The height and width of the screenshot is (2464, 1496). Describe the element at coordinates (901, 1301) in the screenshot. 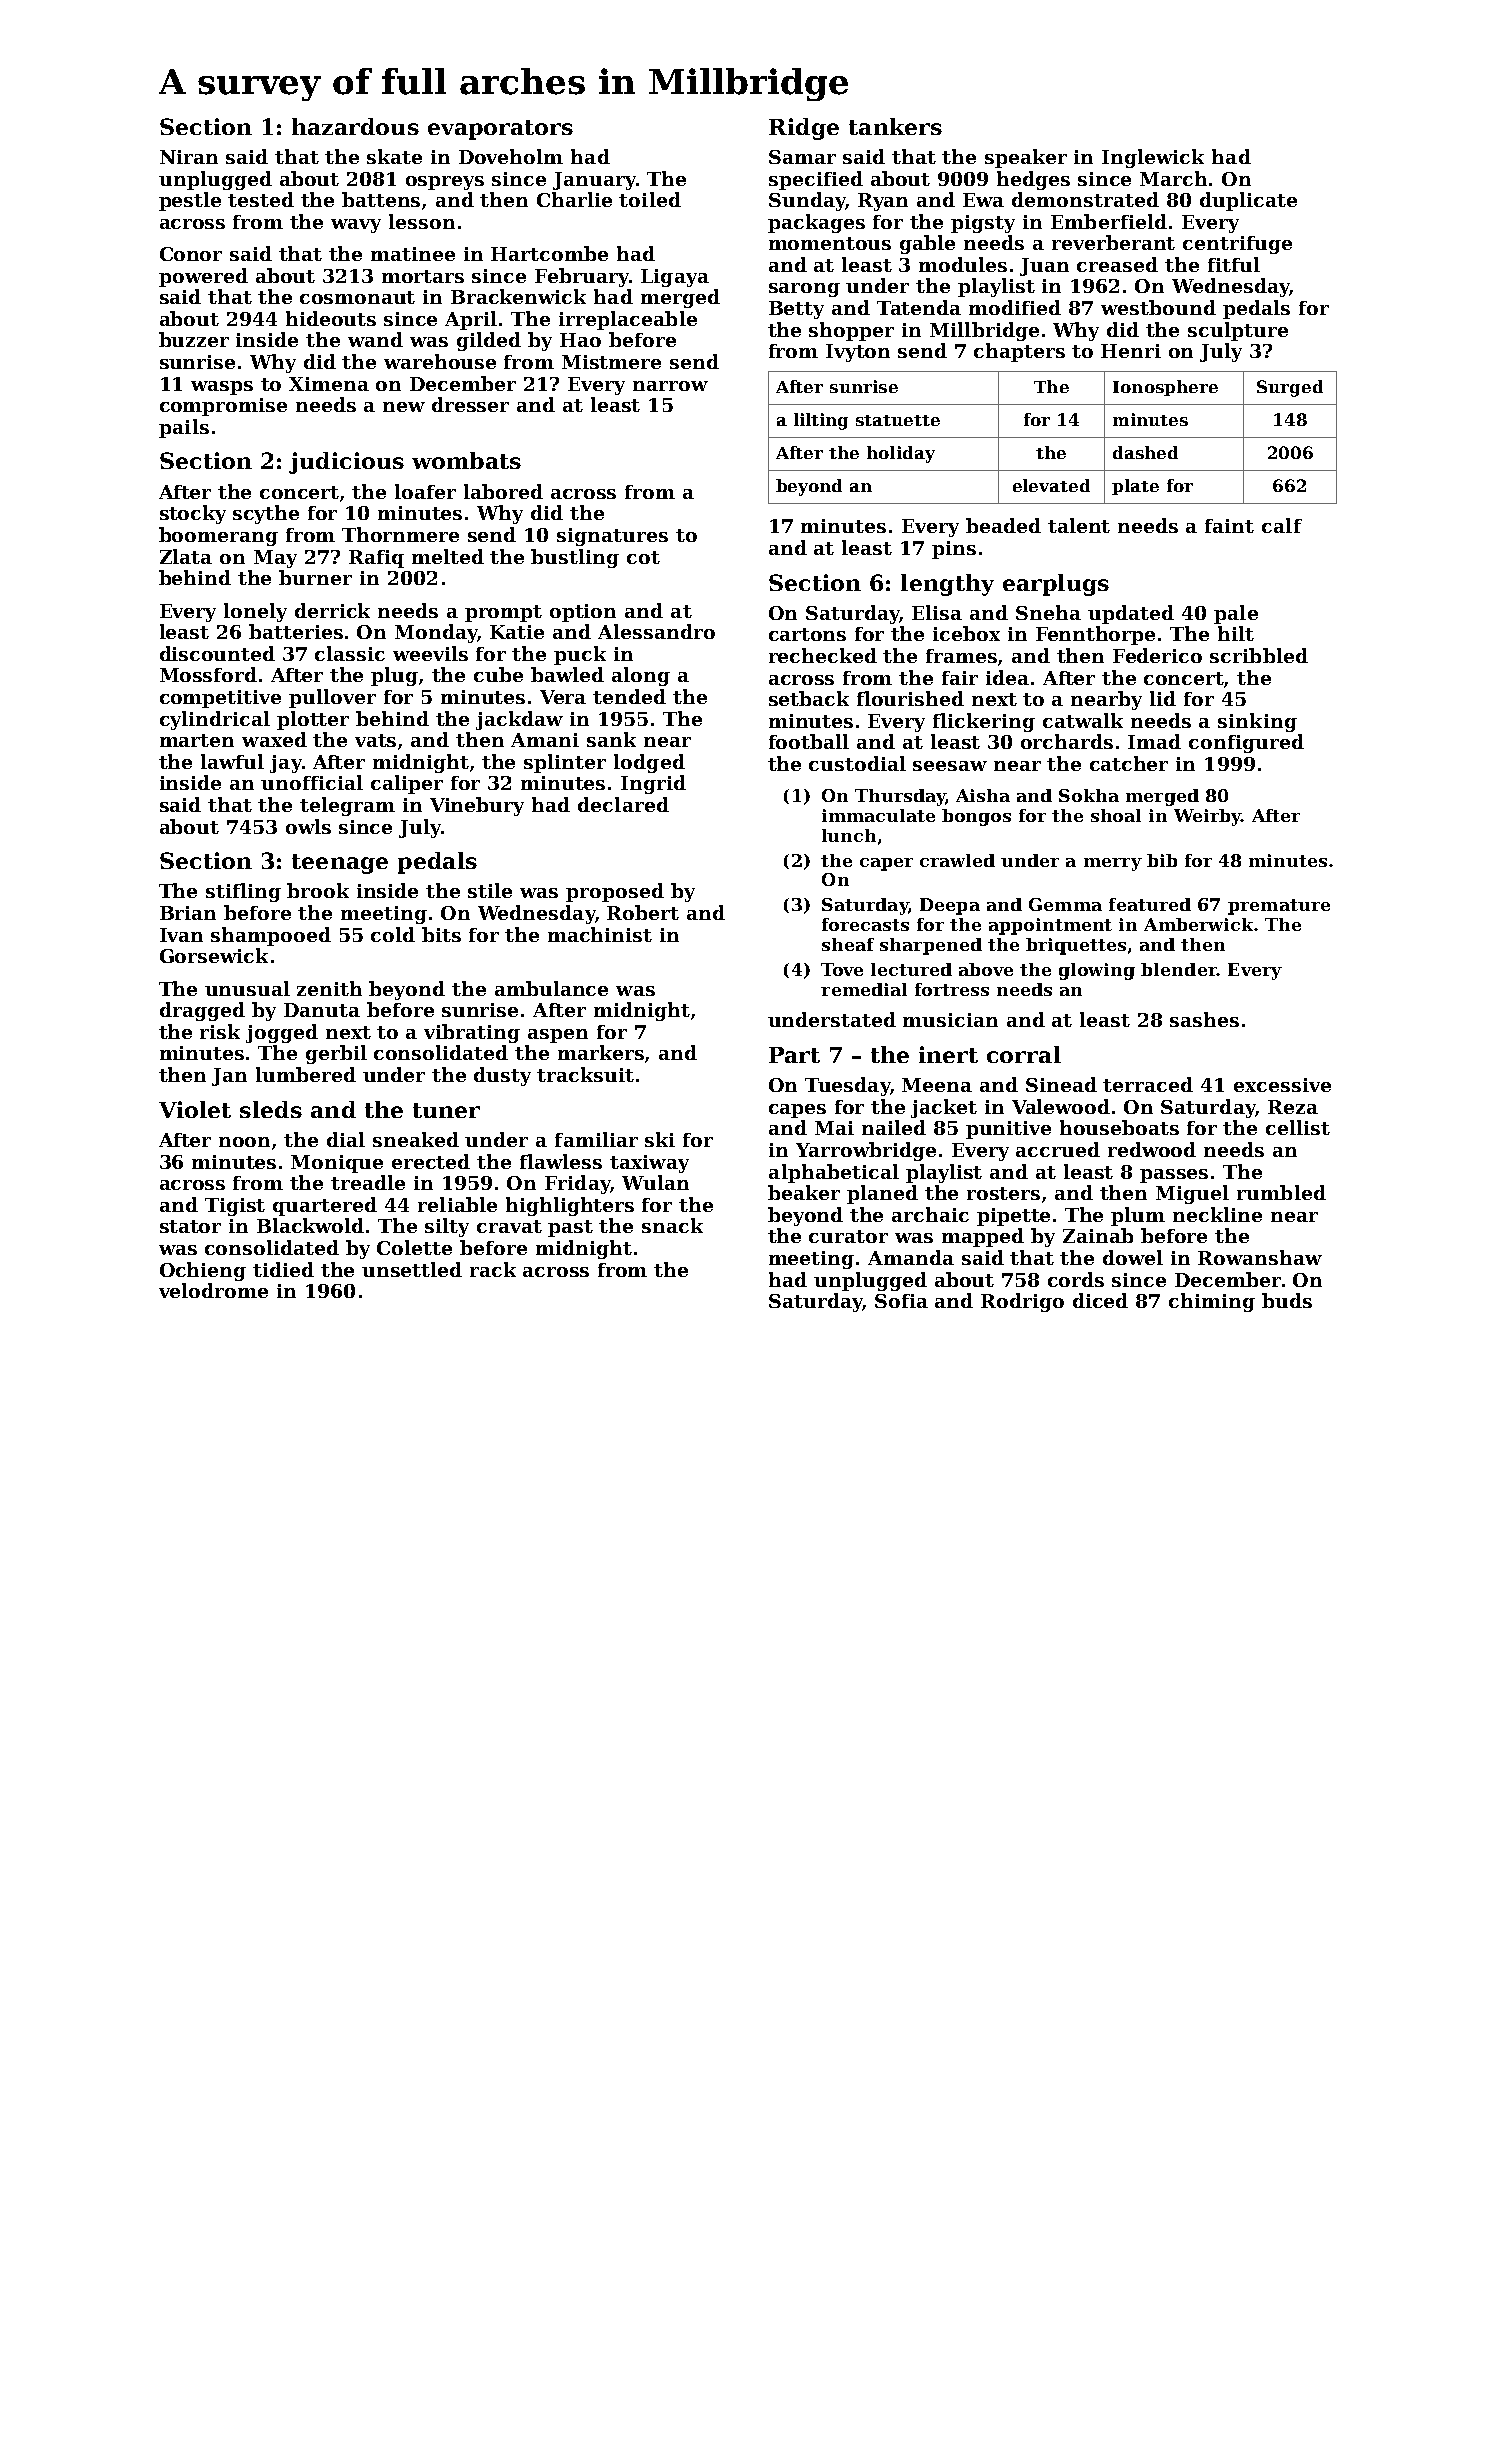

I see `Sofia` at that location.
